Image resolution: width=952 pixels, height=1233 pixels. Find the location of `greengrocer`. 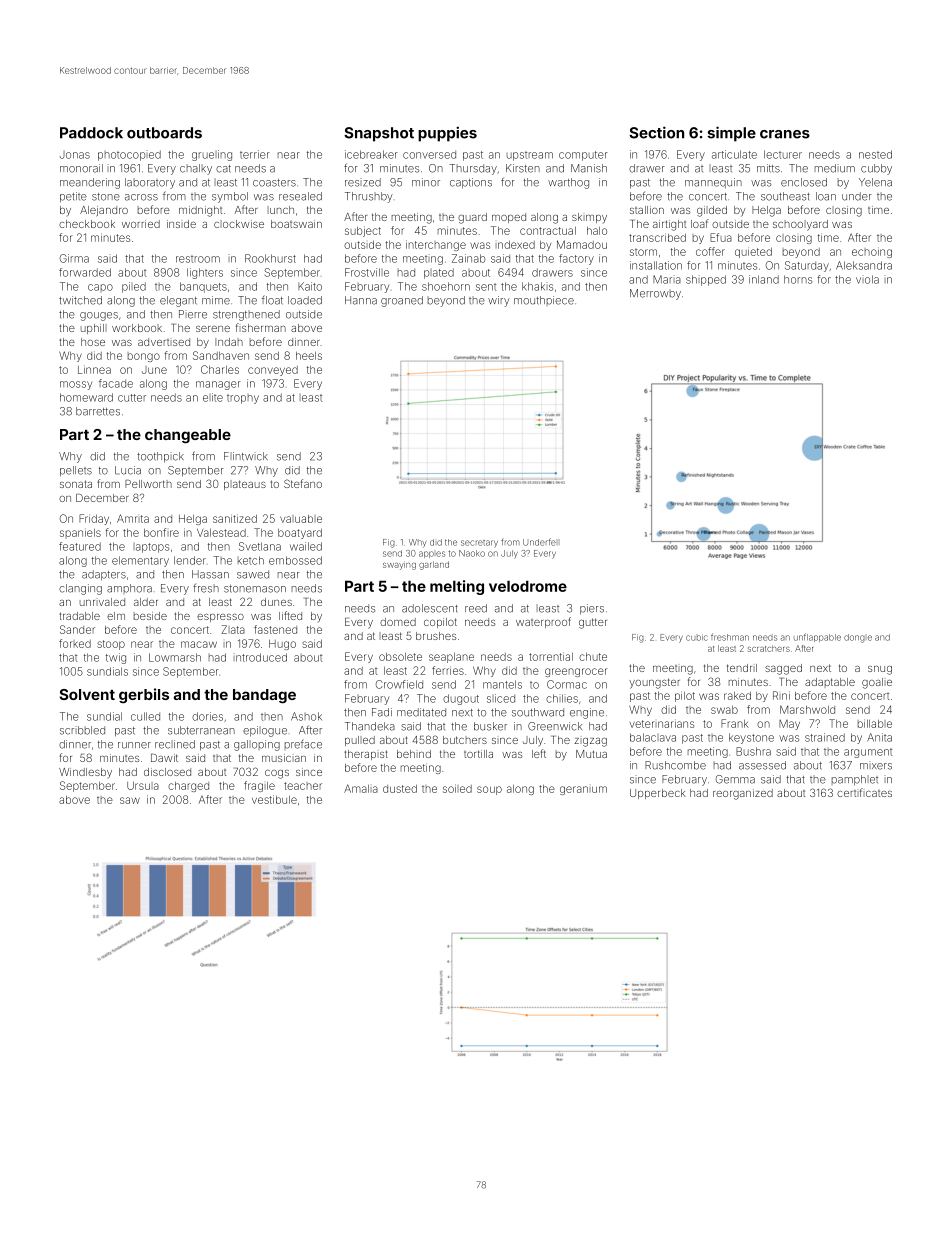

greengrocer is located at coordinates (576, 672).
